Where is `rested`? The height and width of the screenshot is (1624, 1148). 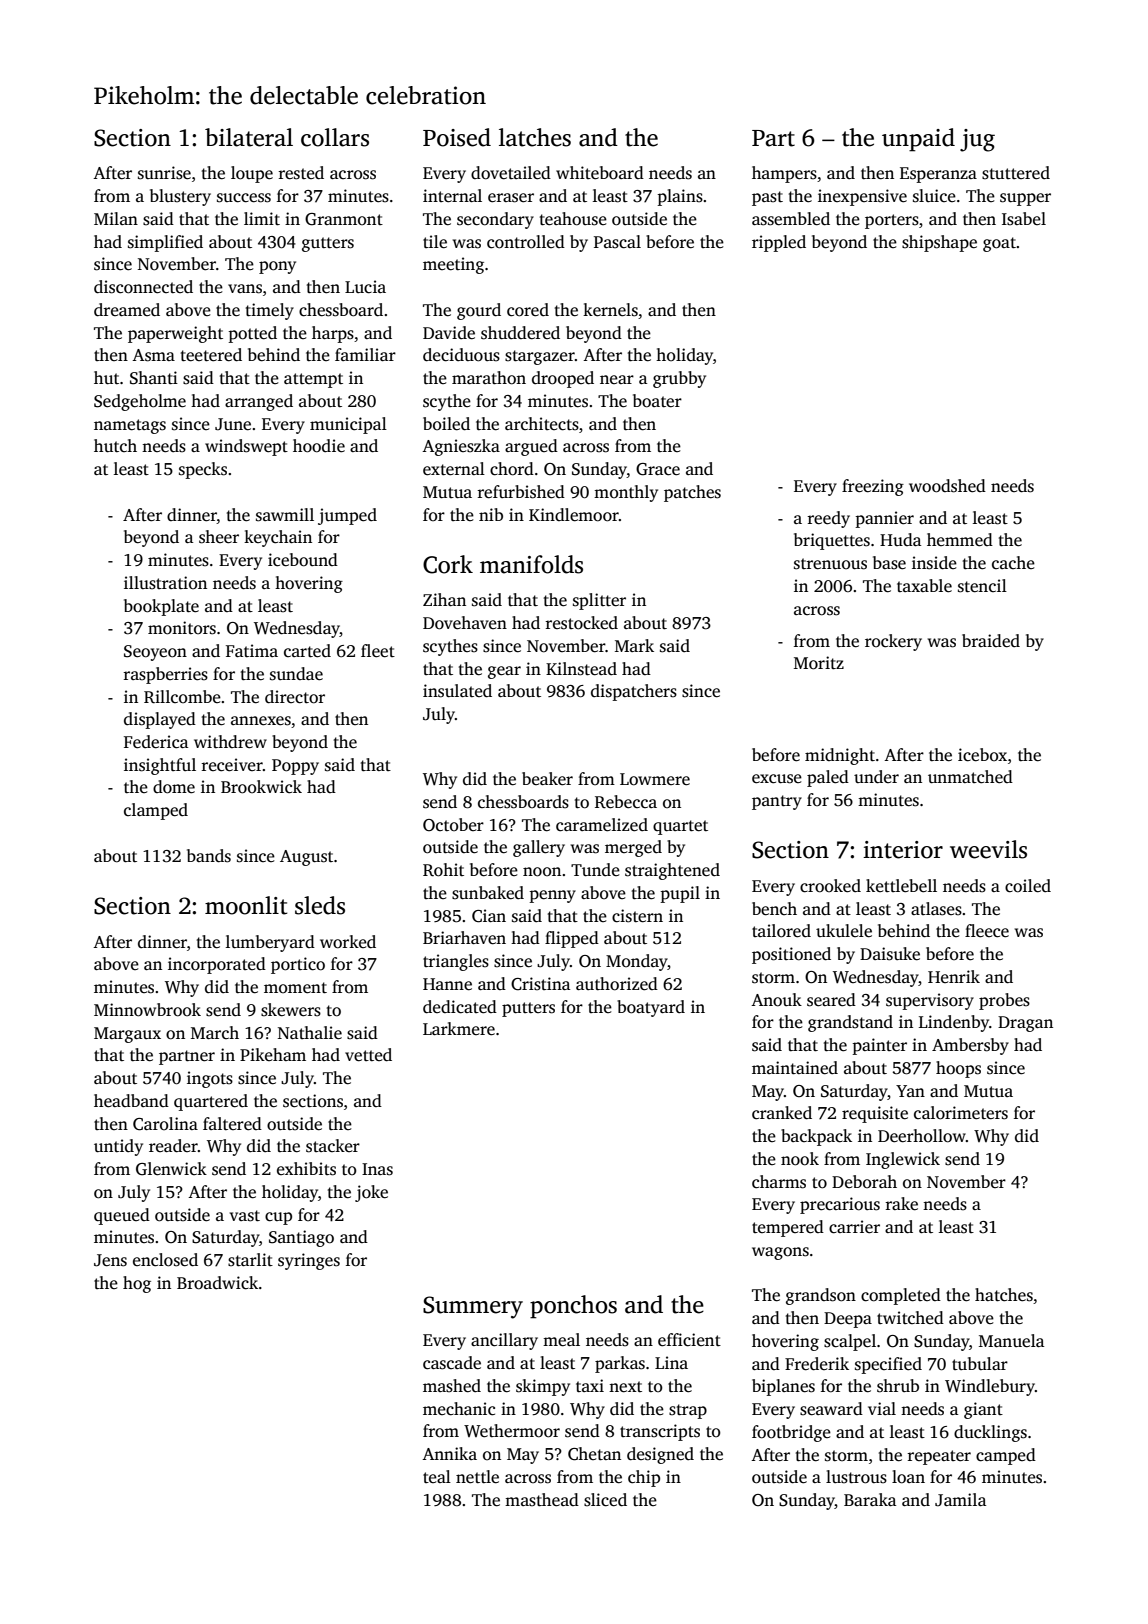
rested is located at coordinates (301, 173).
